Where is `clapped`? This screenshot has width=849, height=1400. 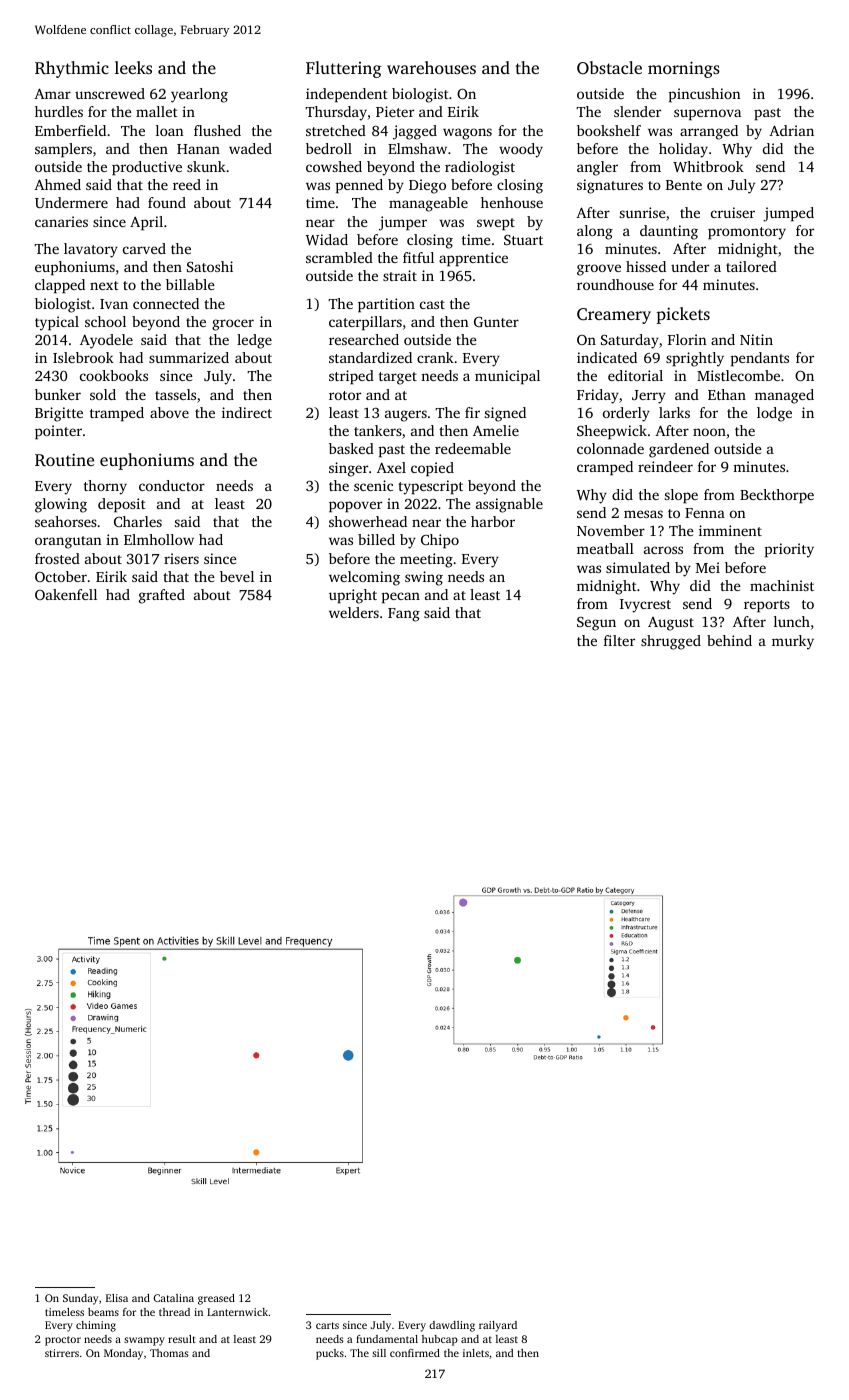 clapped is located at coordinates (60, 286).
